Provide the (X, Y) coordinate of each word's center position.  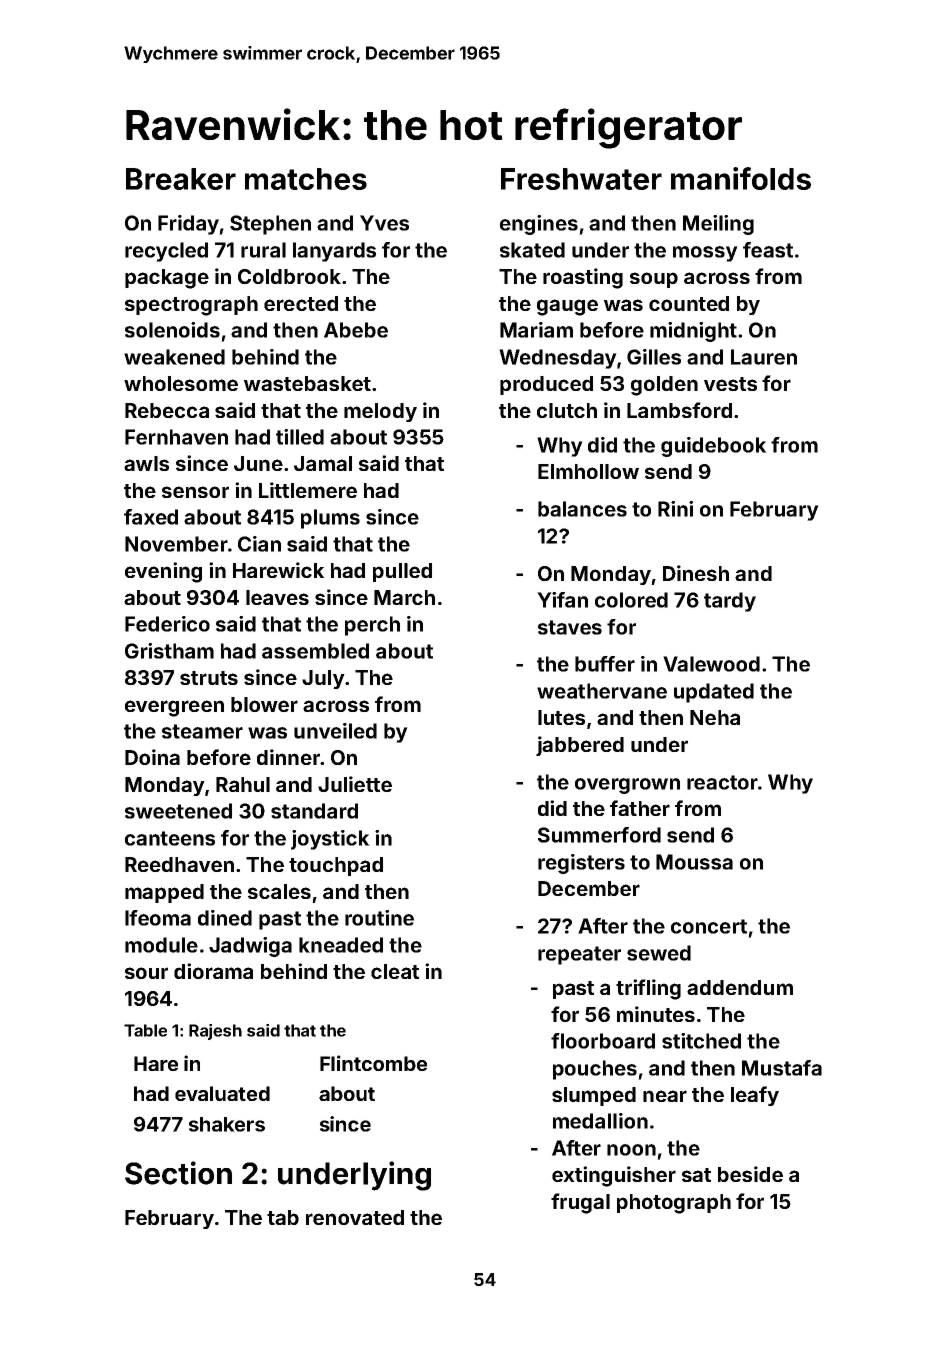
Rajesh (215, 1032)
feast (768, 250)
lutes (561, 717)
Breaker (181, 179)
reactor (722, 782)
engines (539, 225)
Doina (152, 757)
